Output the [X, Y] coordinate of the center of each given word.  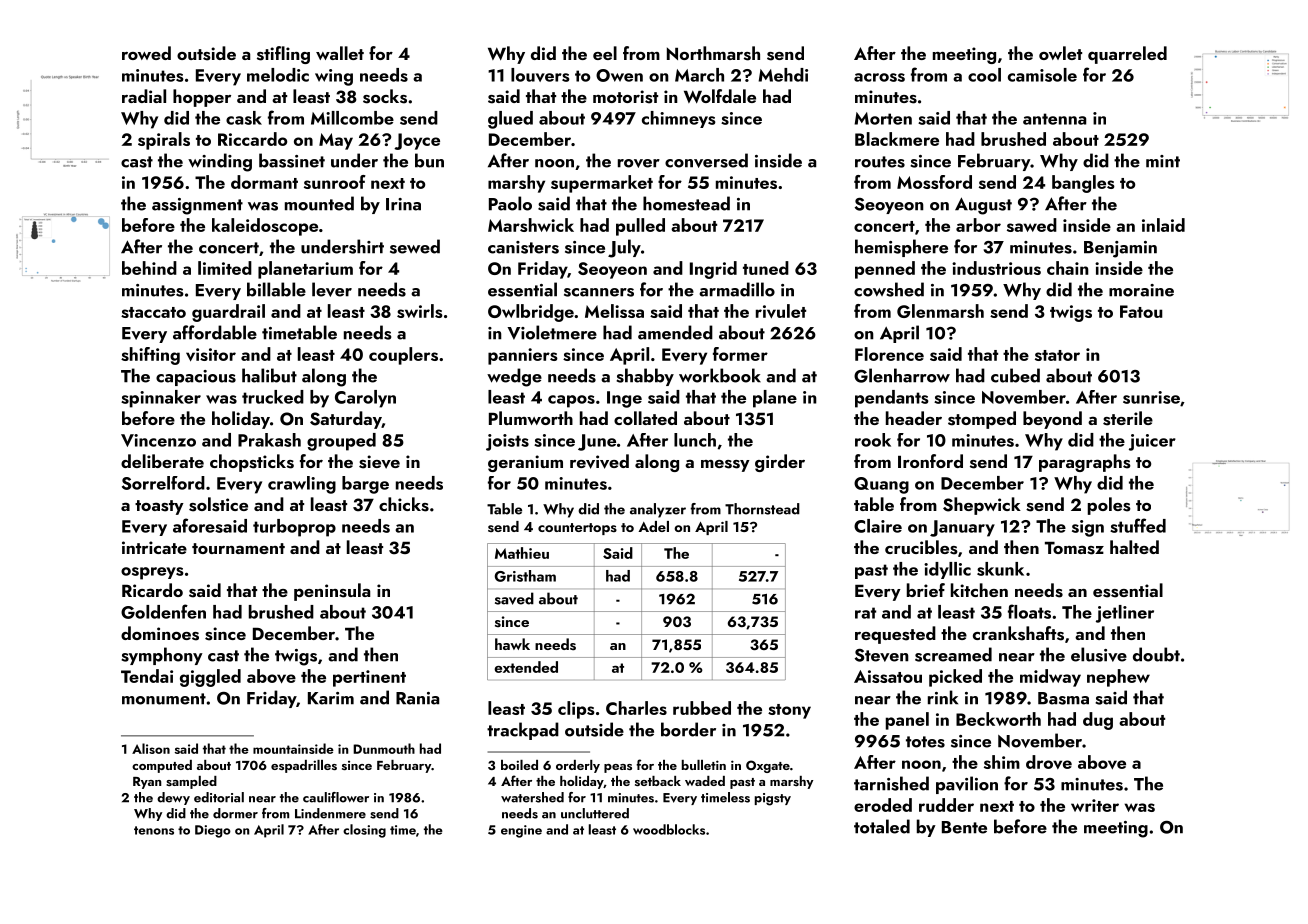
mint [1163, 161]
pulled [640, 227]
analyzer [658, 510]
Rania [417, 698]
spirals [164, 141]
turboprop [294, 528]
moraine [1141, 290]
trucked [273, 397]
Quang [881, 485]
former [740, 354]
